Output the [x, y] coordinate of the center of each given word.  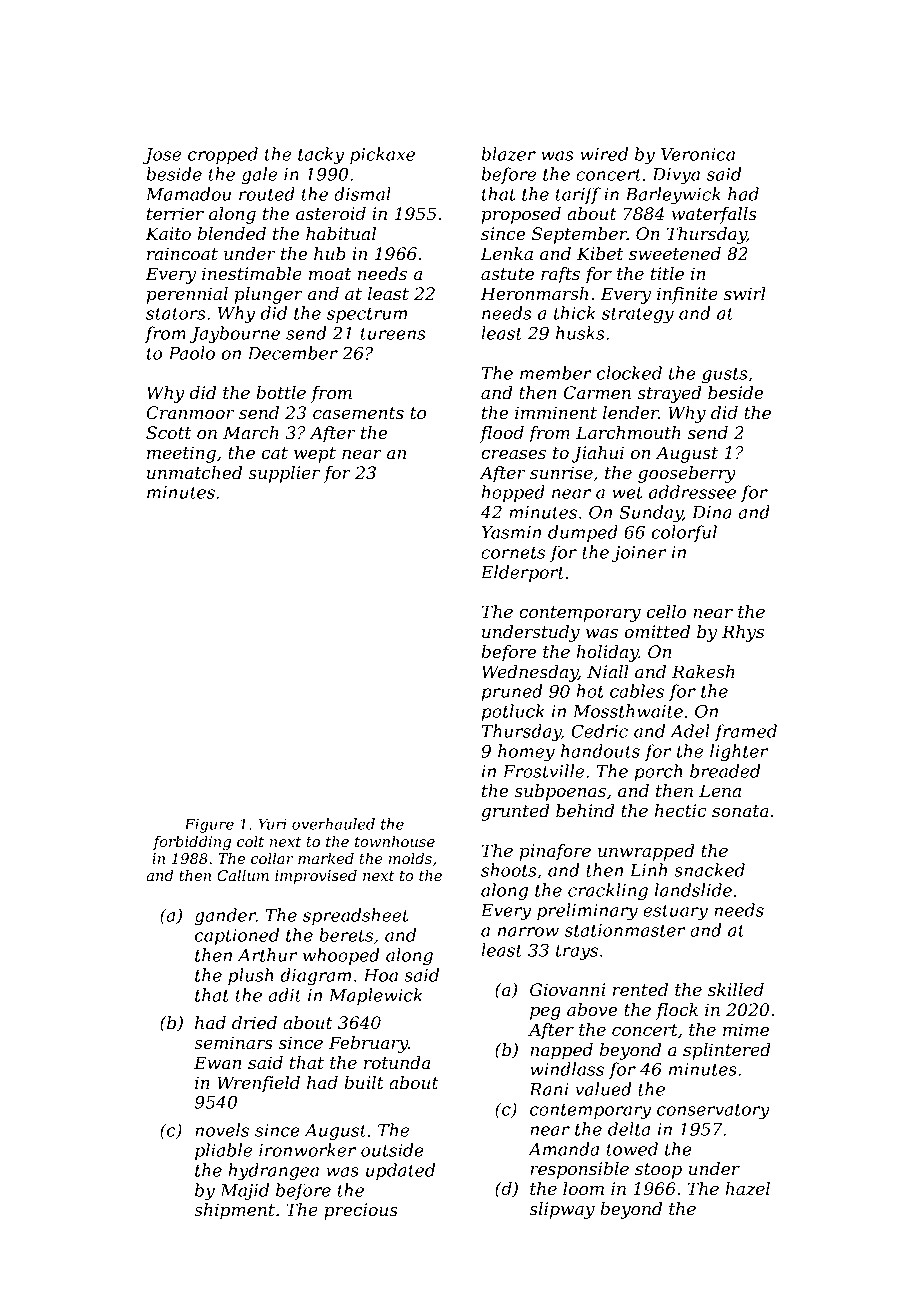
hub [330, 253]
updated [400, 1171]
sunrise [561, 472]
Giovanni [567, 989]
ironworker [307, 1150]
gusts [725, 376]
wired [604, 154]
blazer [508, 154]
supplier [284, 474]
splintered [727, 1051]
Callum [243, 875]
